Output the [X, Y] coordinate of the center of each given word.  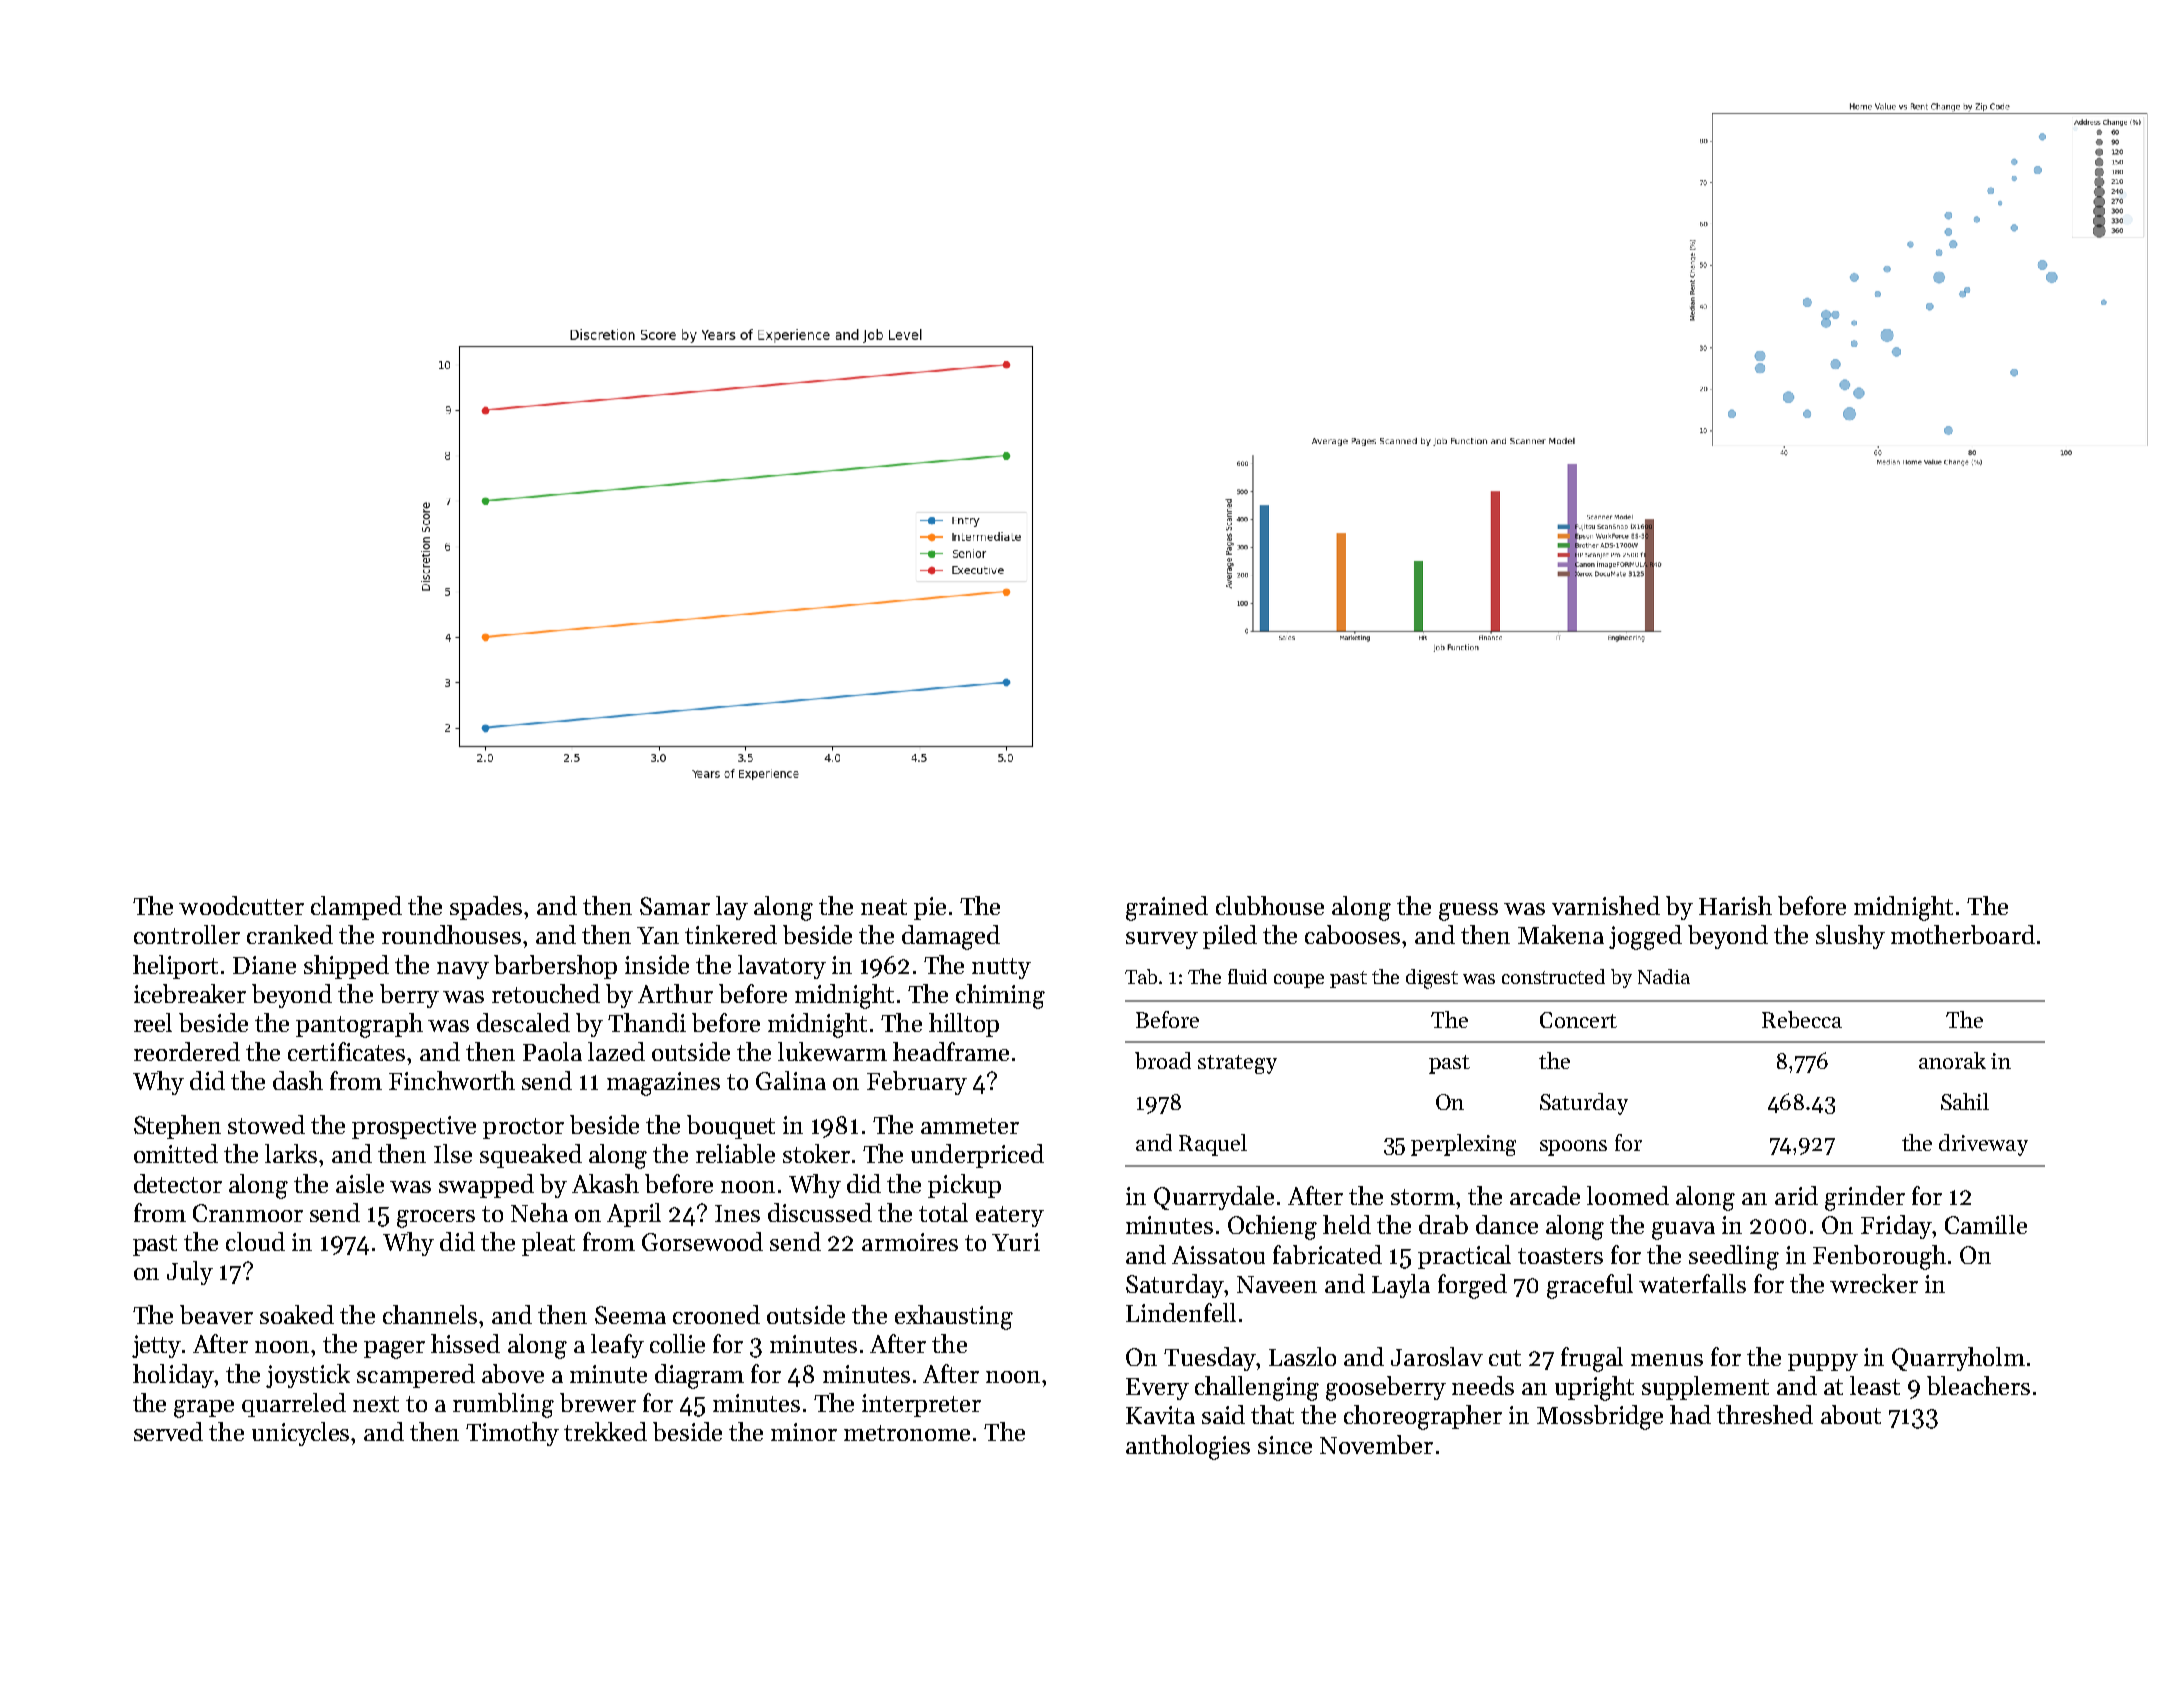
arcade [1545, 1195]
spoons [1573, 1148]
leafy [617, 1346]
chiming [1000, 996]
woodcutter [241, 905]
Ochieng [1272, 1227]
